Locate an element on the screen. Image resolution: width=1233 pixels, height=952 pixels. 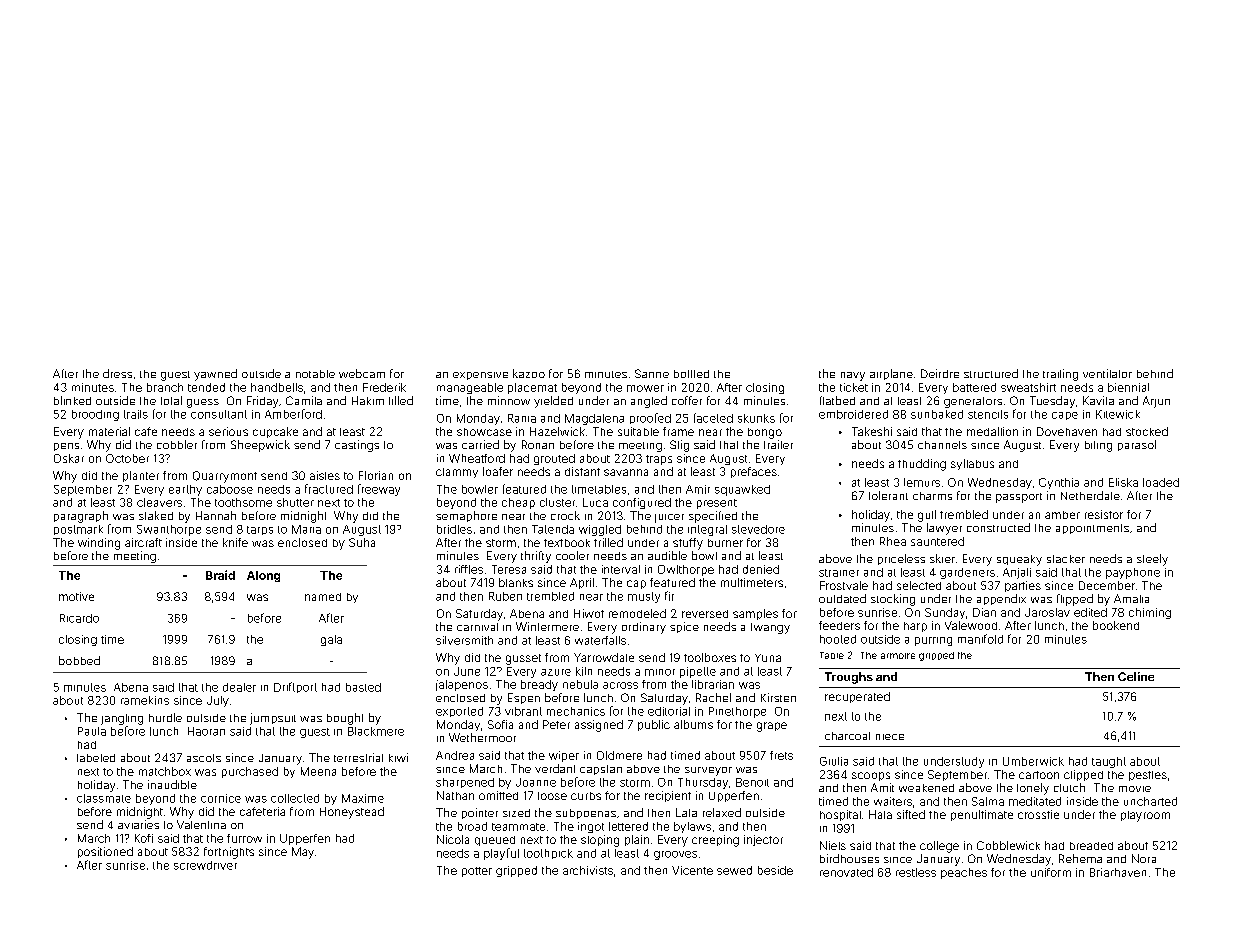
Honeystead is located at coordinates (352, 813).
